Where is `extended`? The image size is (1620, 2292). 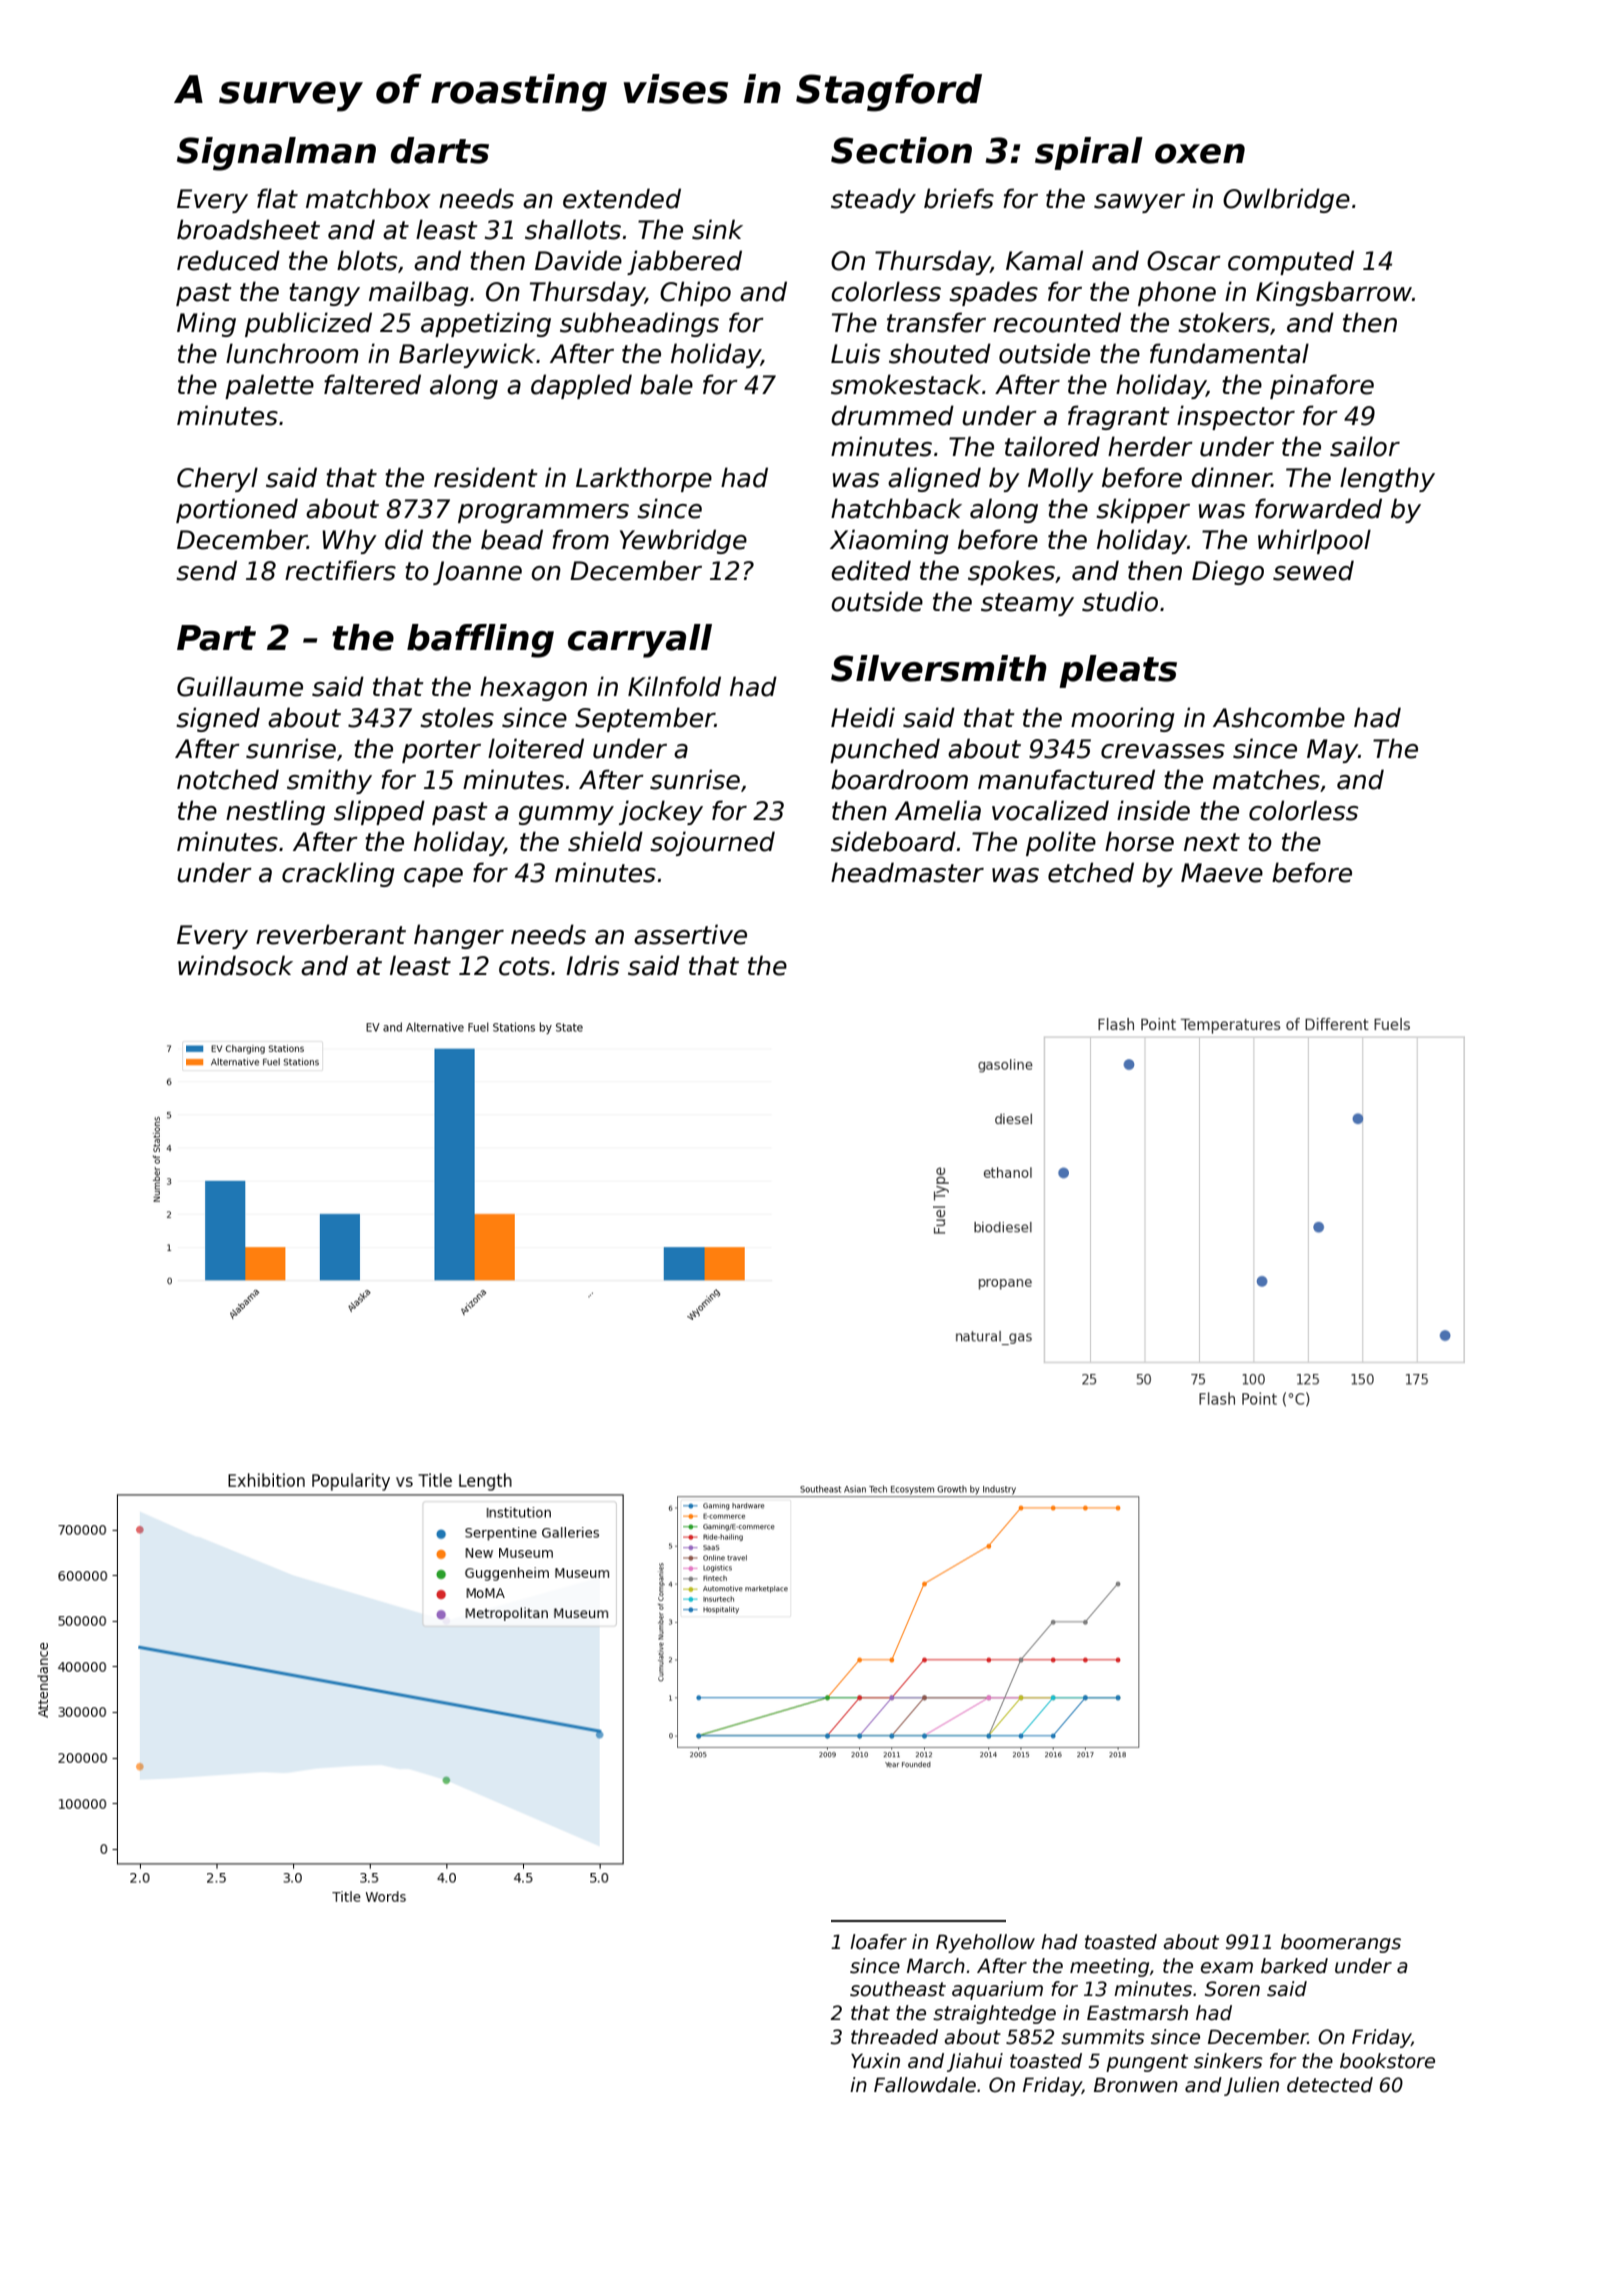 extended is located at coordinates (622, 198).
